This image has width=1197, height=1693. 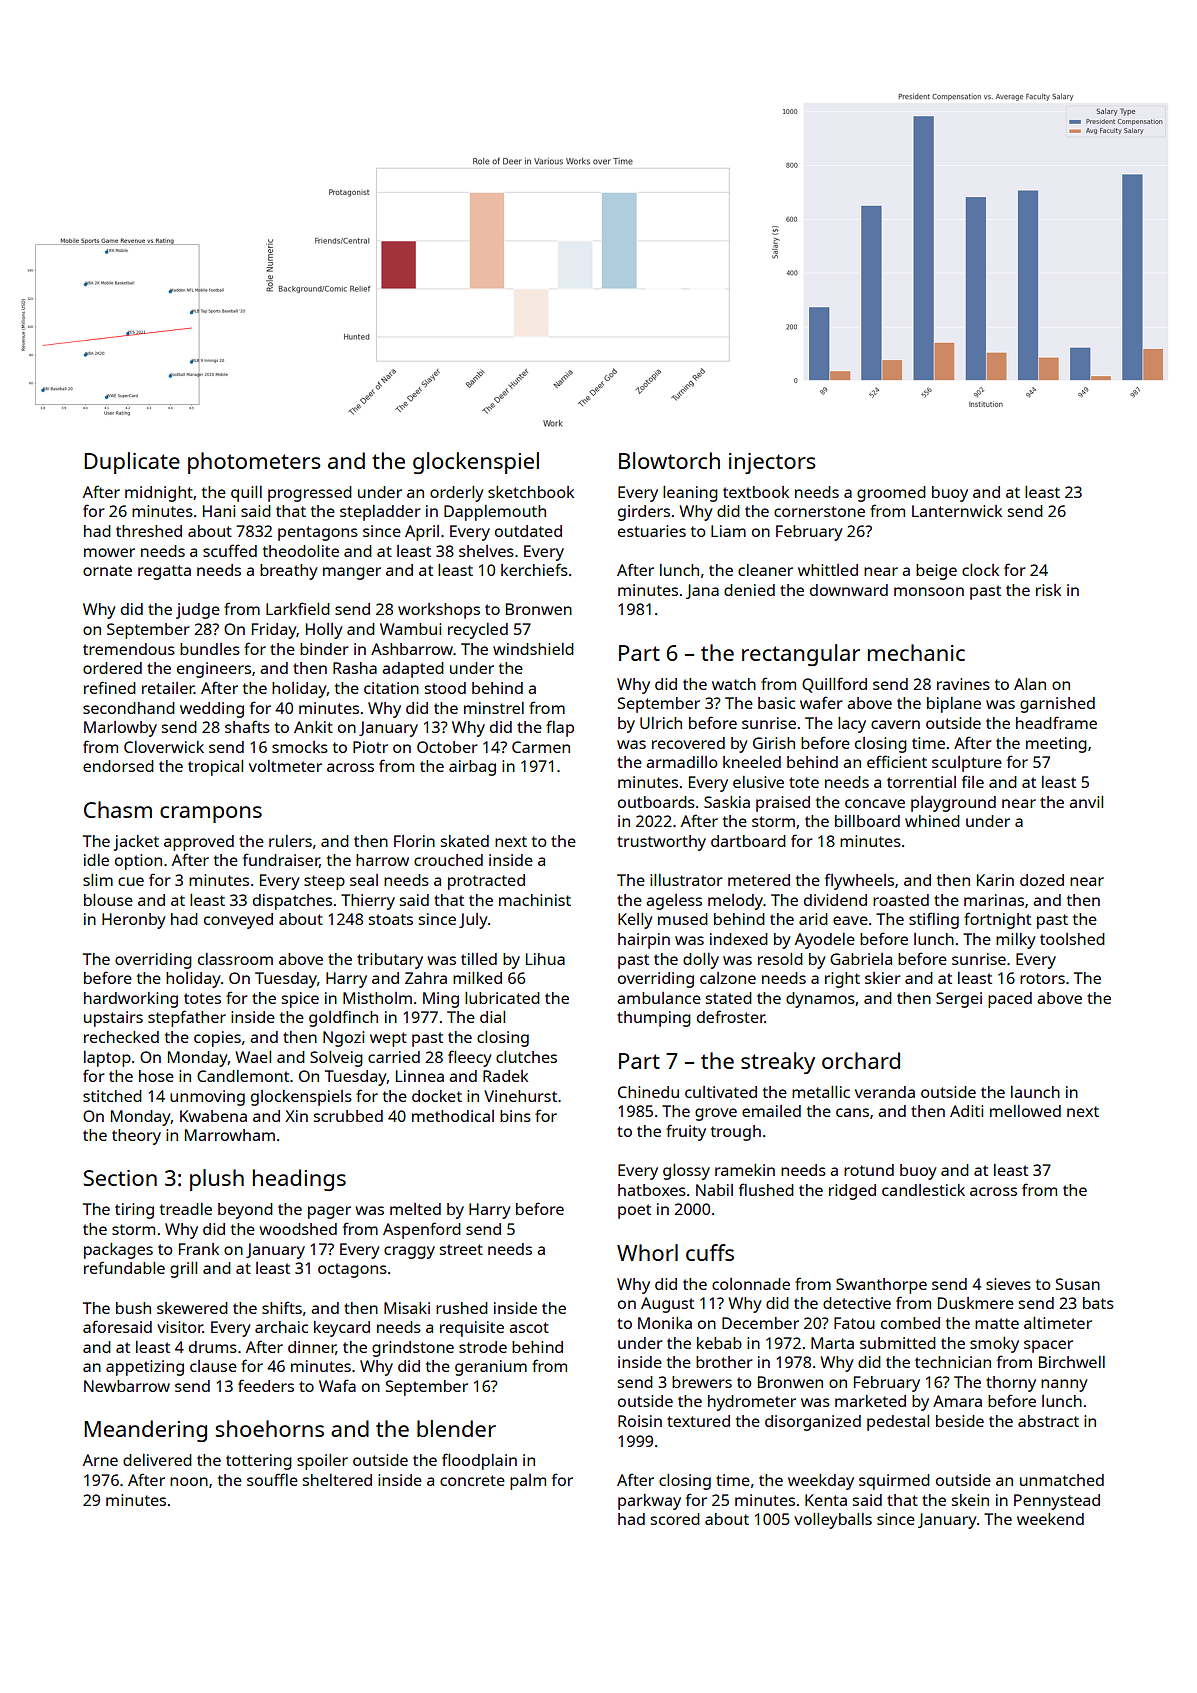 What do you see at coordinates (669, 460) in the image?
I see `Blowtorch` at bounding box center [669, 460].
